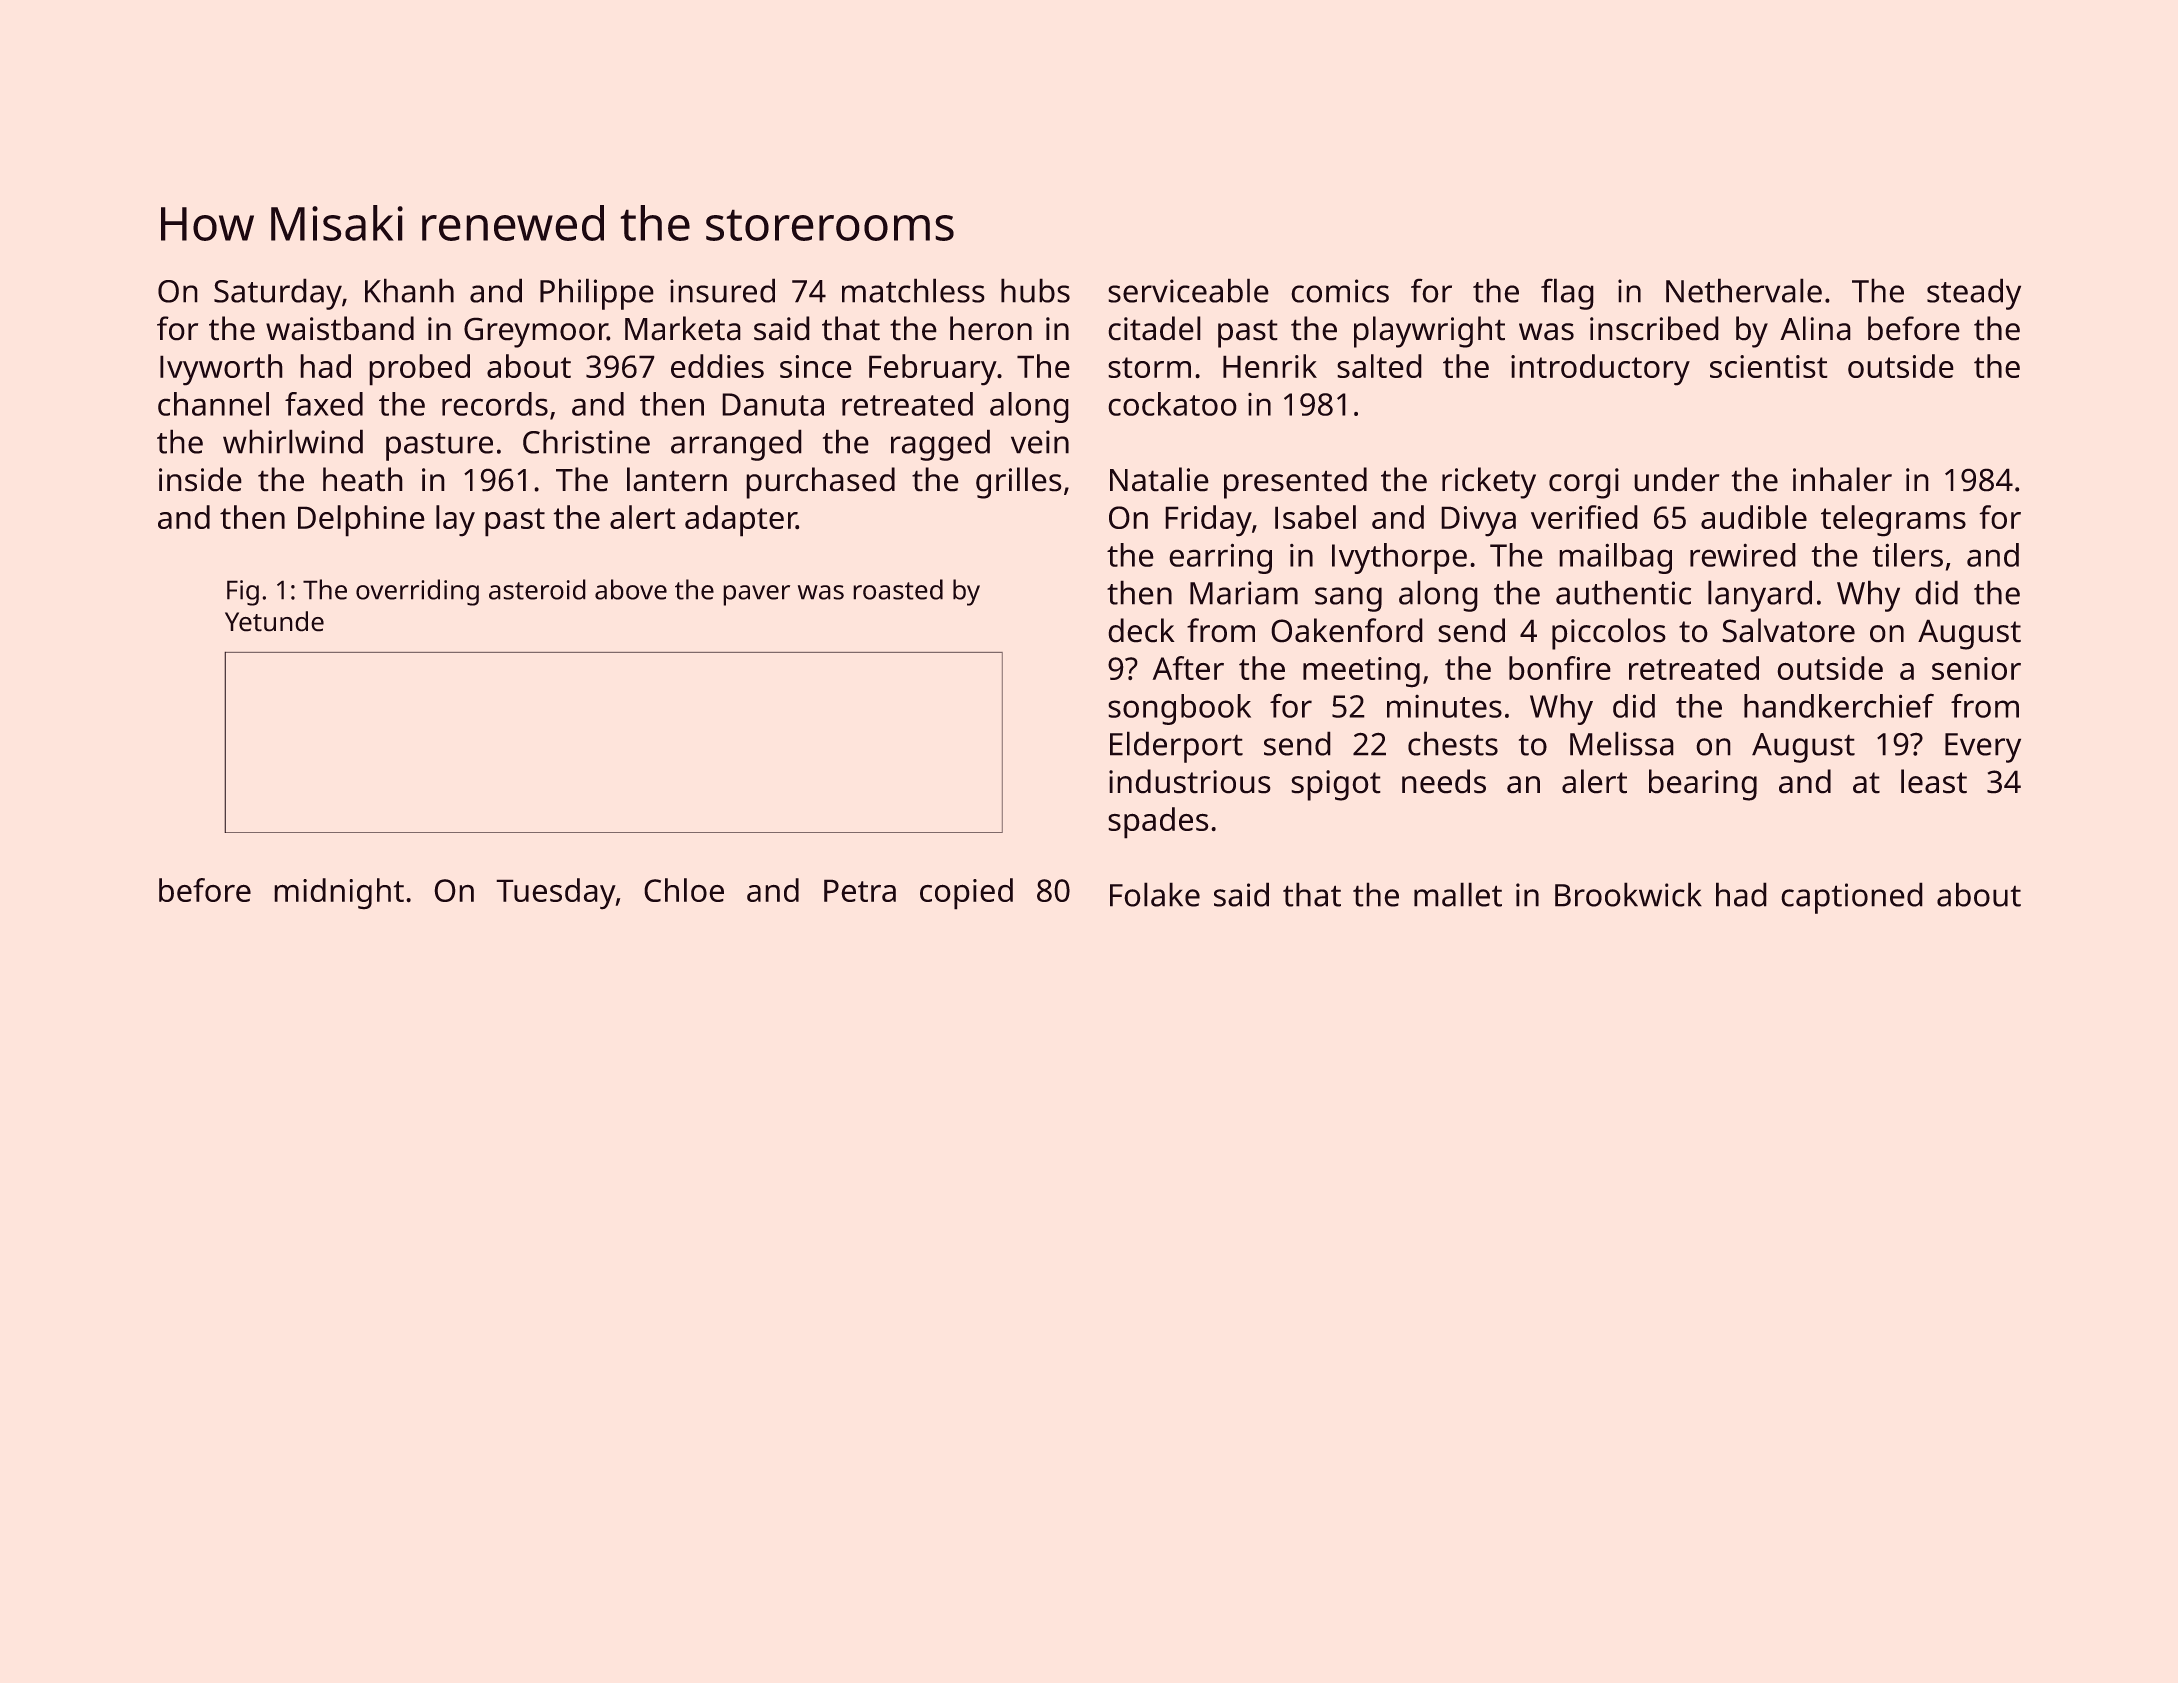  What do you see at coordinates (1244, 593) in the screenshot?
I see `Mariam` at bounding box center [1244, 593].
